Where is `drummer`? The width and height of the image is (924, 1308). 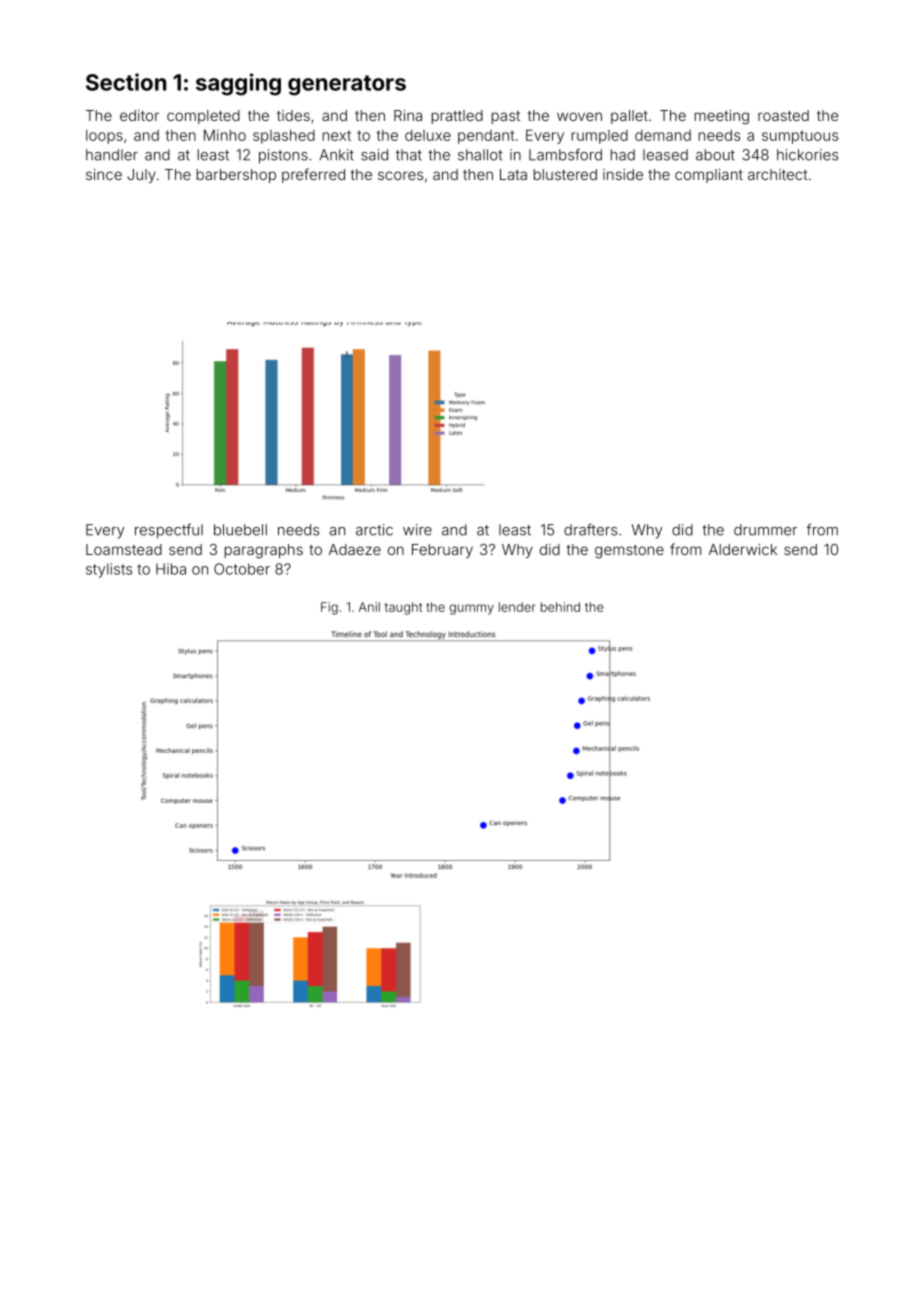 drummer is located at coordinates (765, 530).
